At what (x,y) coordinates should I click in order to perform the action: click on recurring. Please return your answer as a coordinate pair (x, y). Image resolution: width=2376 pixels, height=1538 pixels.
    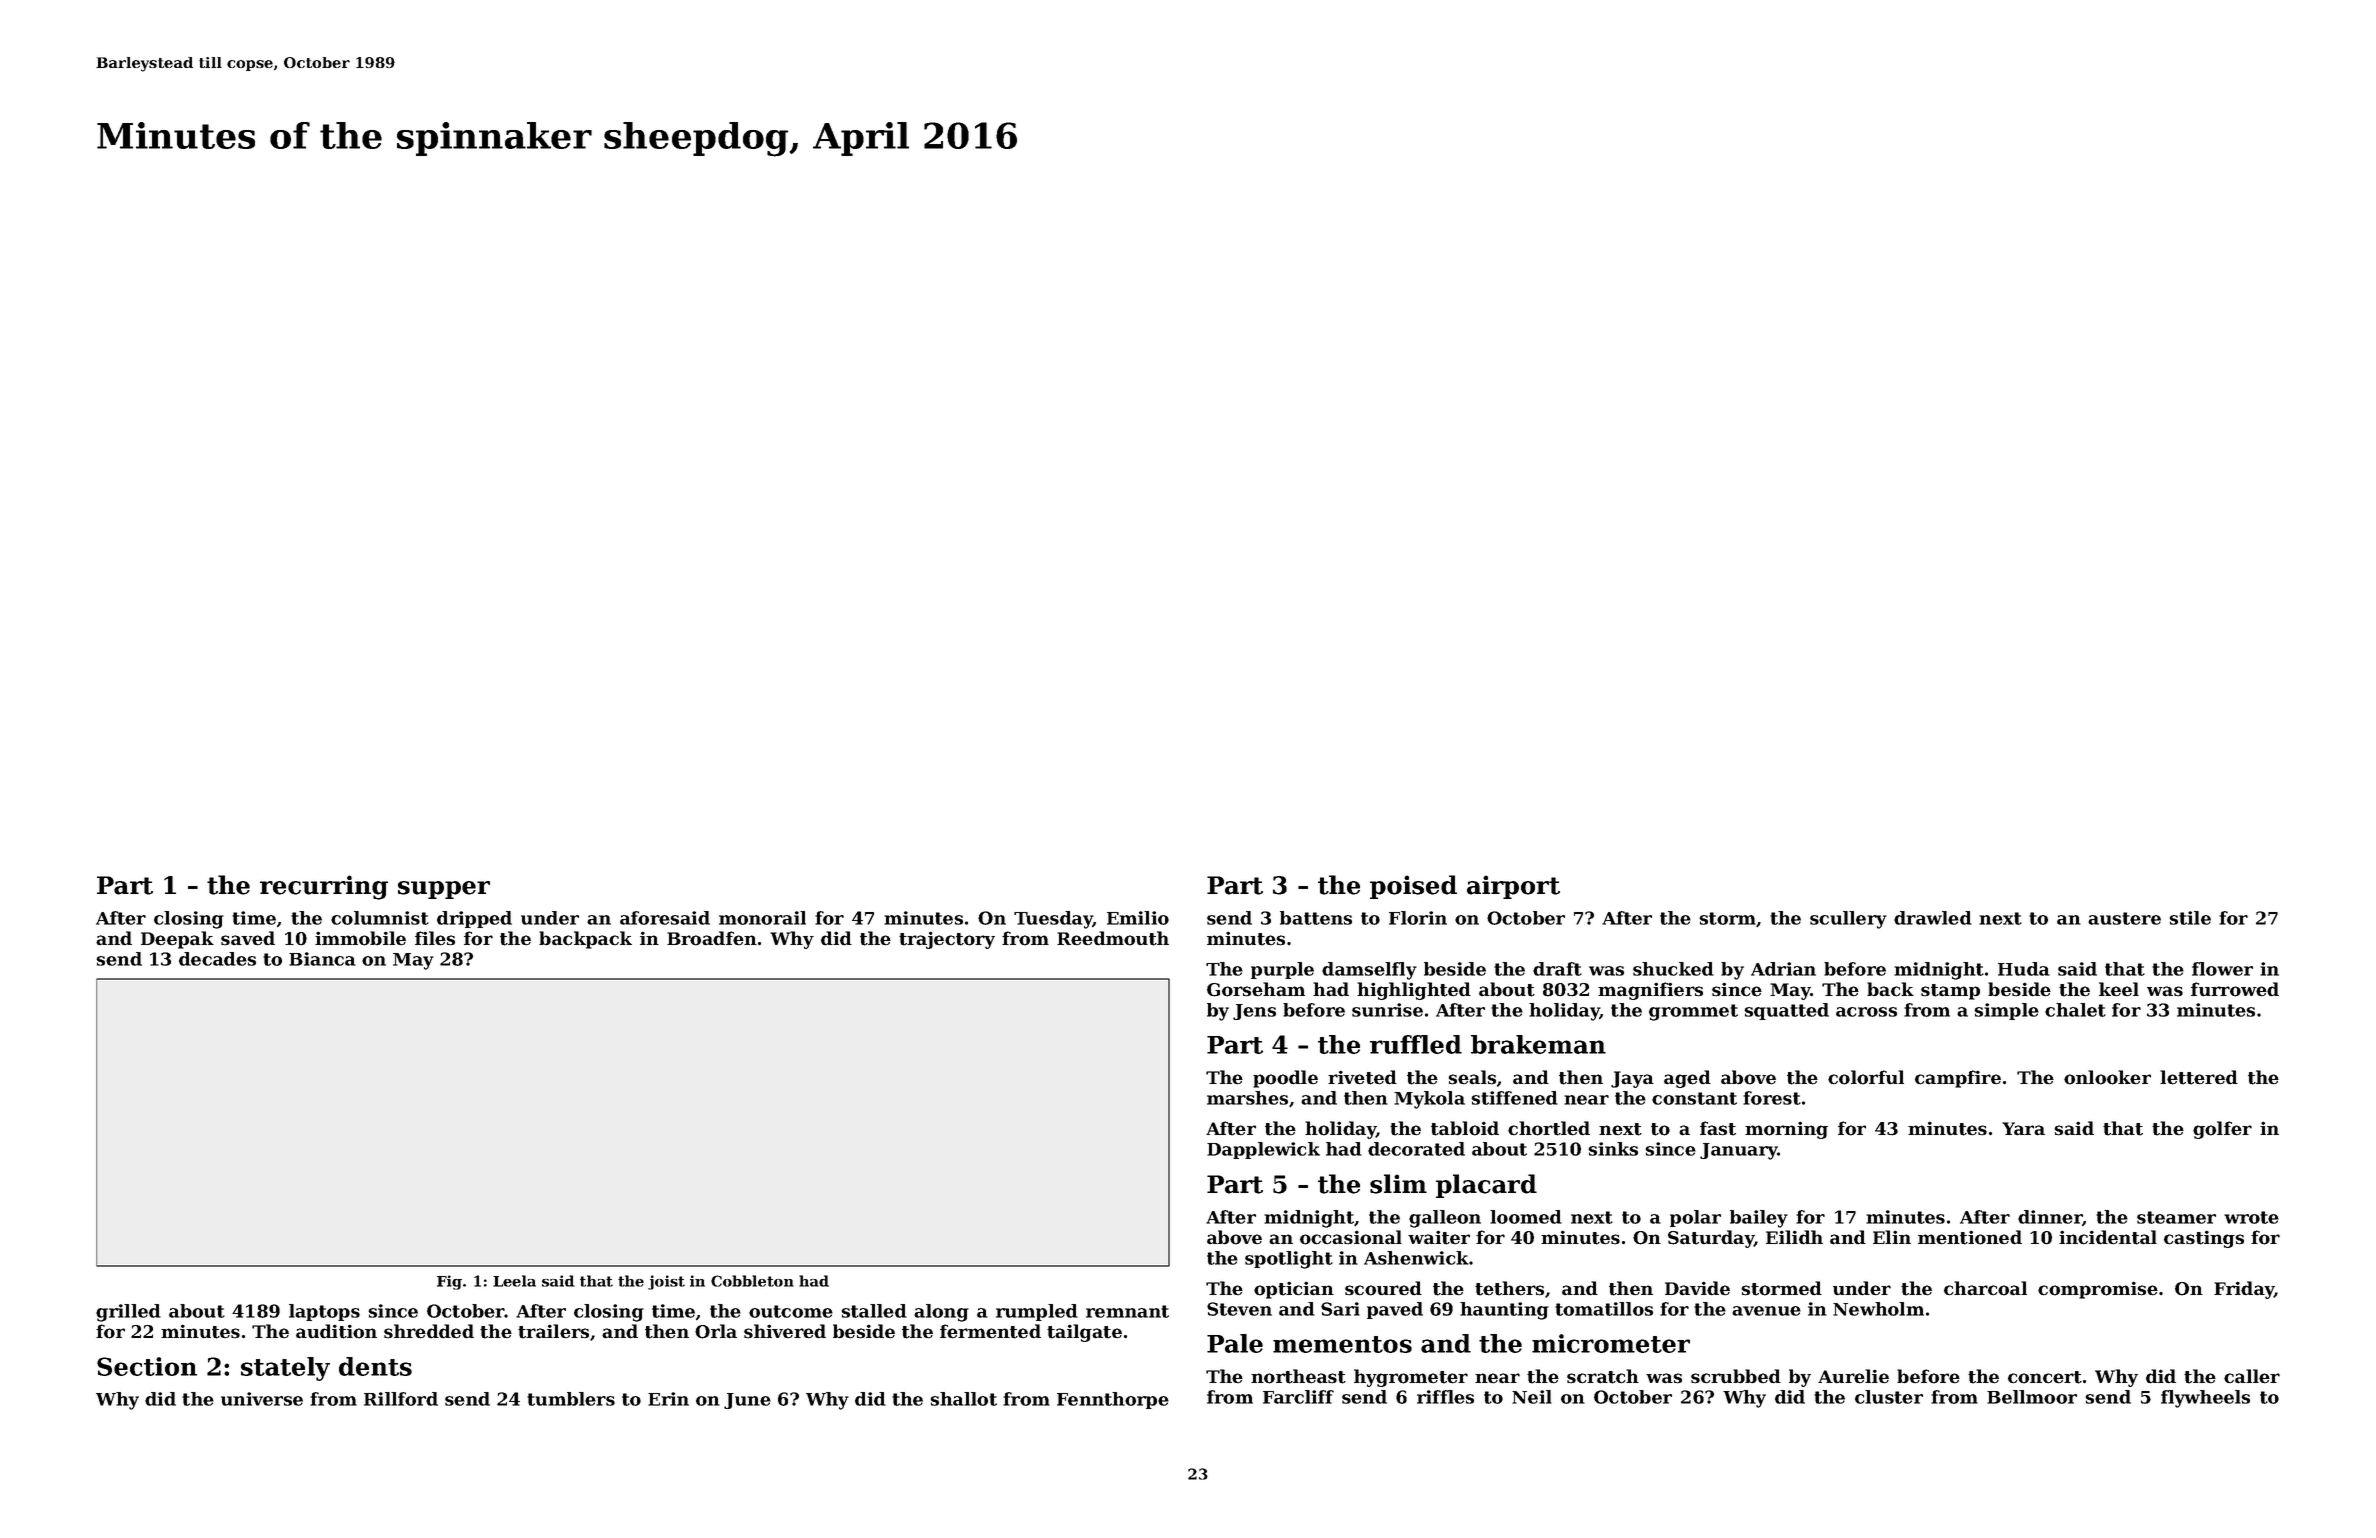
    Looking at the image, I should click on (324, 887).
